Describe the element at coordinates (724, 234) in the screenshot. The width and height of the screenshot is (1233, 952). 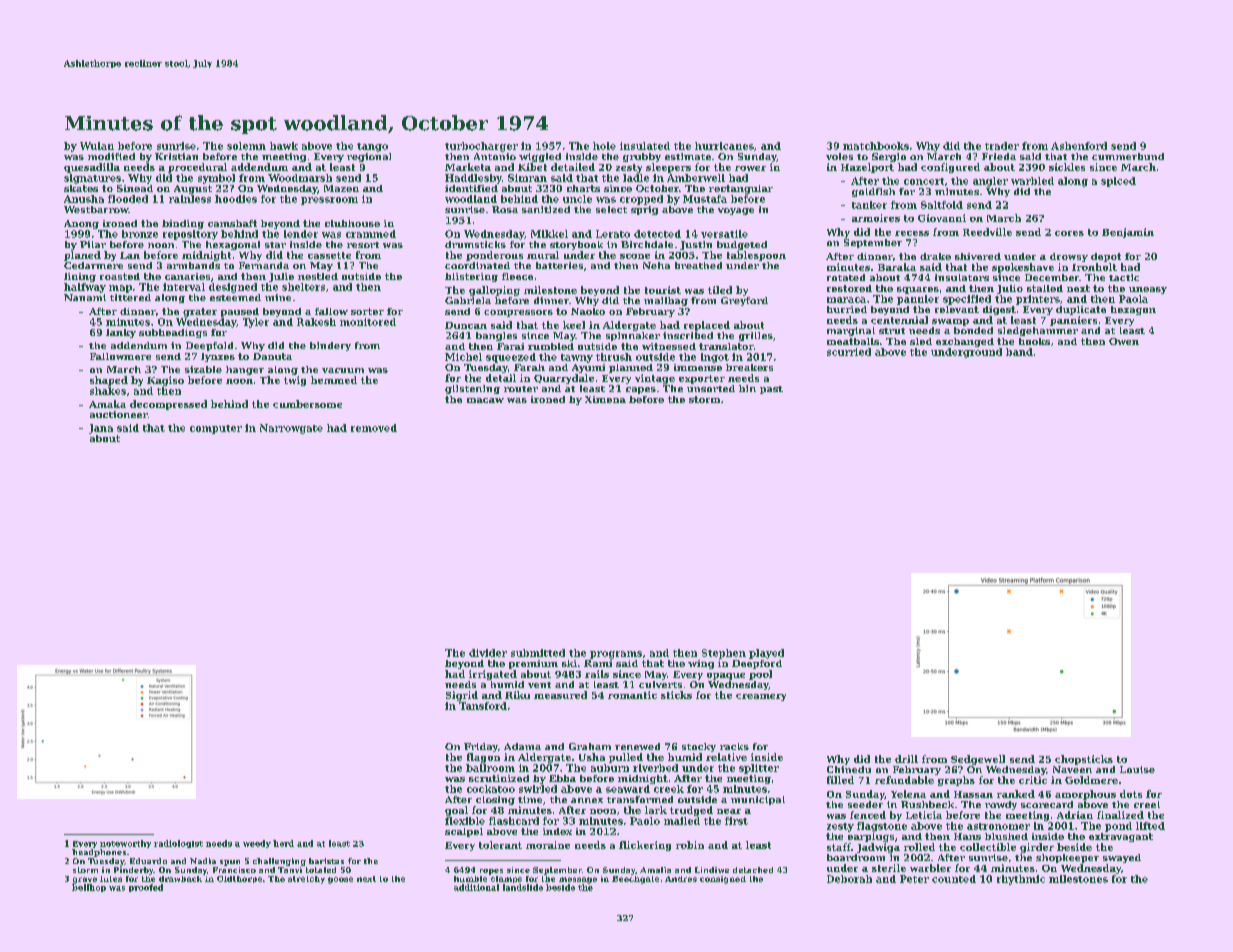
I see `versatile` at that location.
